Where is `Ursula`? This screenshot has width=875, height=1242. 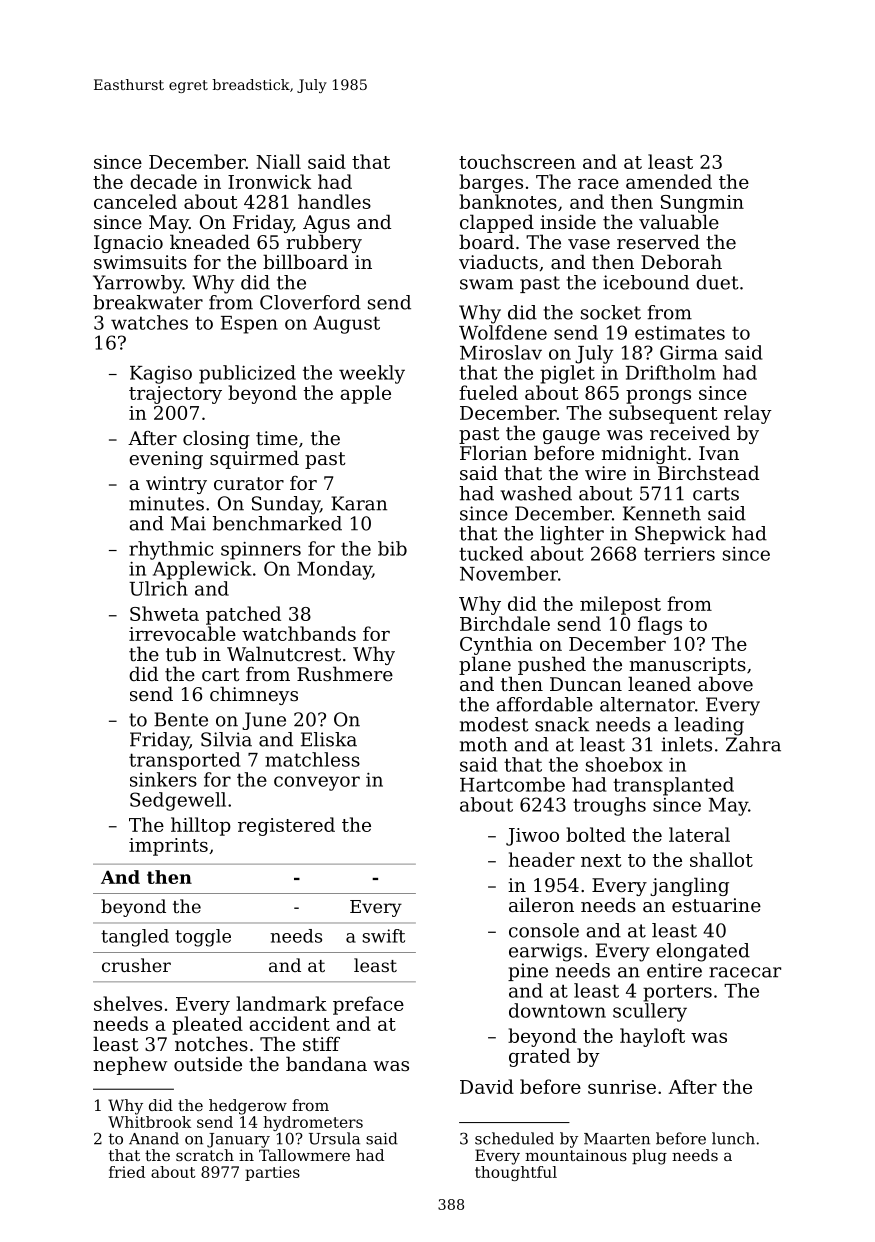 Ursula is located at coordinates (334, 1138).
